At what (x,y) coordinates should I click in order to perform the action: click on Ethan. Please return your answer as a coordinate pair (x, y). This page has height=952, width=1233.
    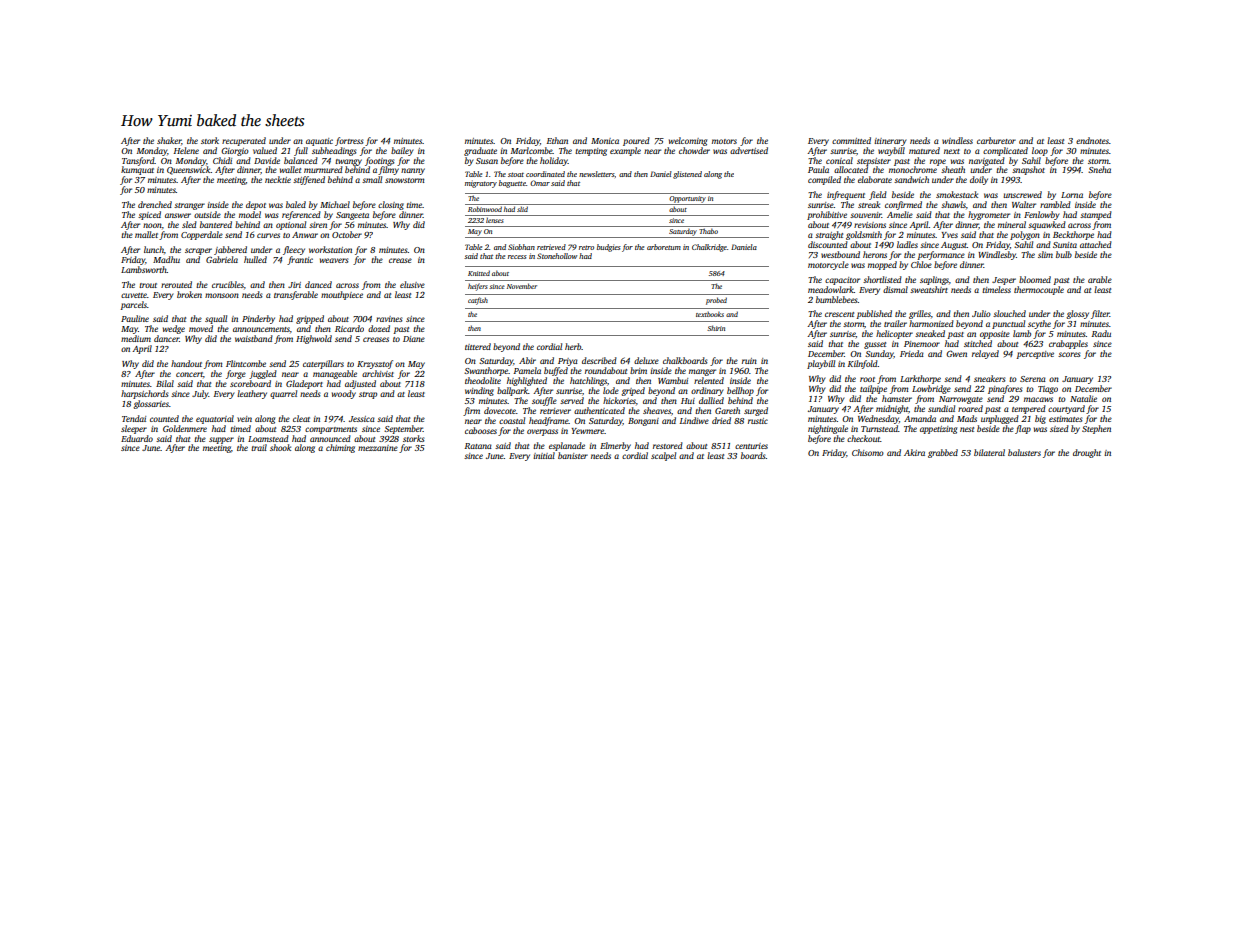
    Looking at the image, I should click on (557, 140).
